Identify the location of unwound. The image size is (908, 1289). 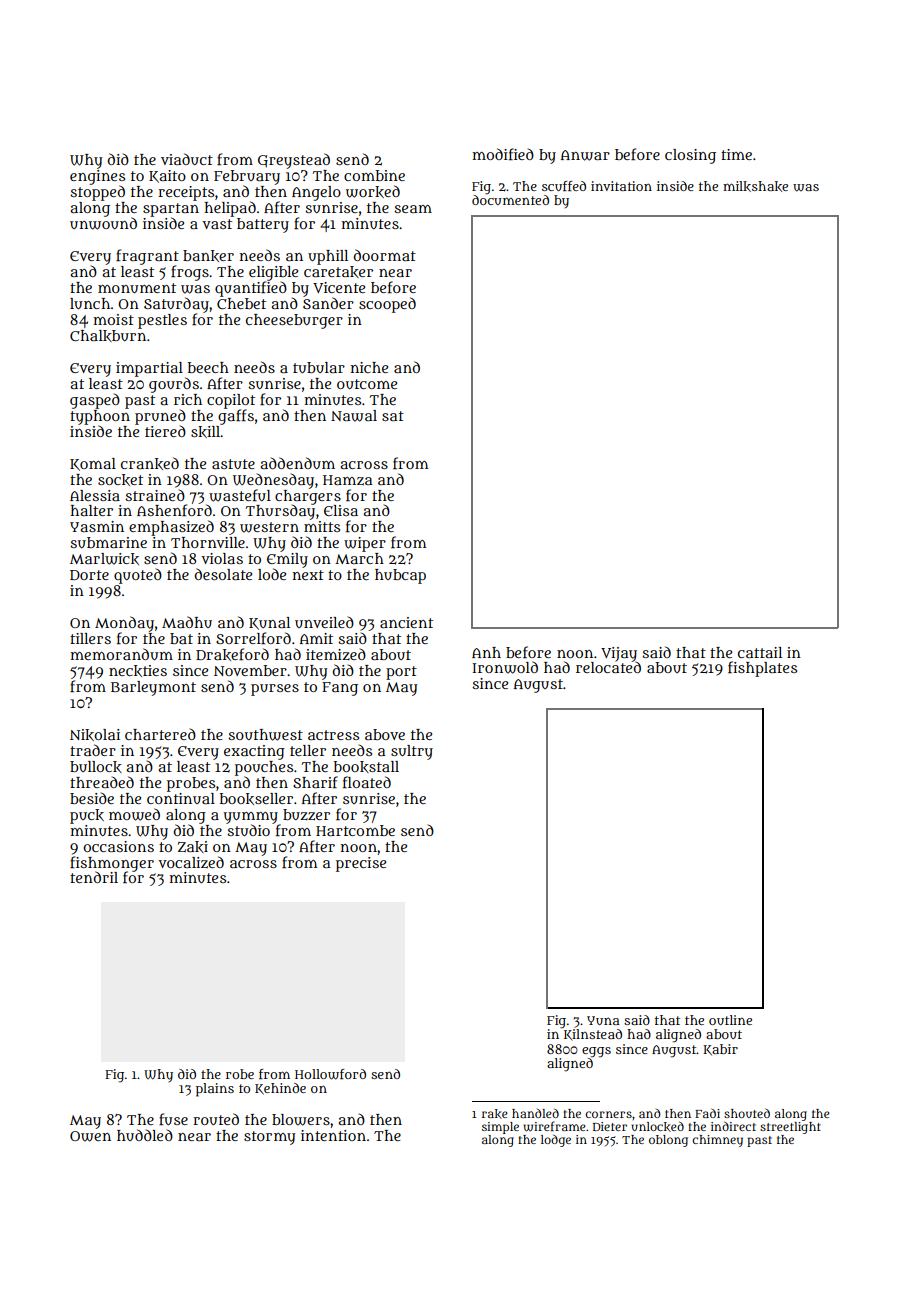
(103, 223).
